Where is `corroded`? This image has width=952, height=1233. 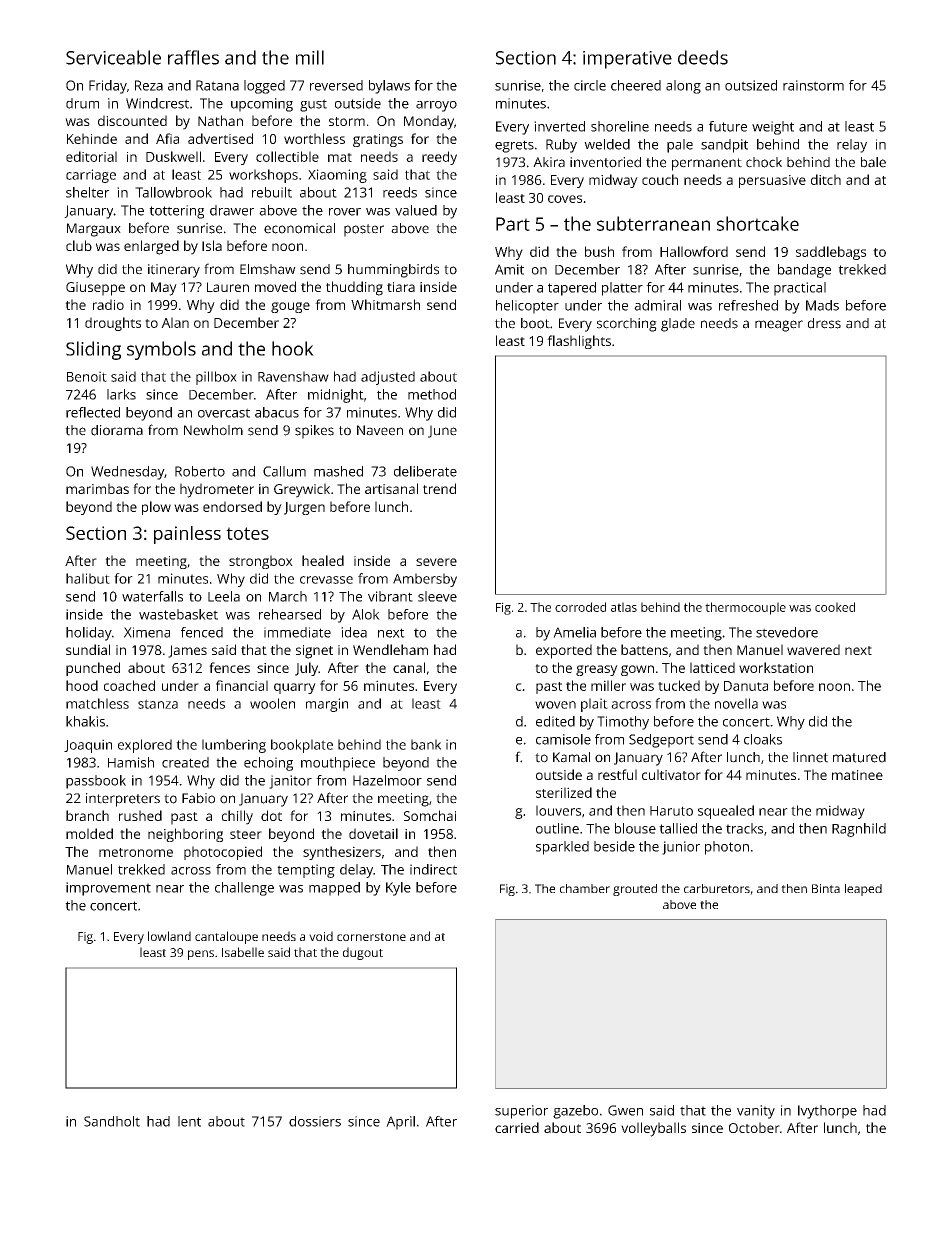
corroded is located at coordinates (580, 607).
